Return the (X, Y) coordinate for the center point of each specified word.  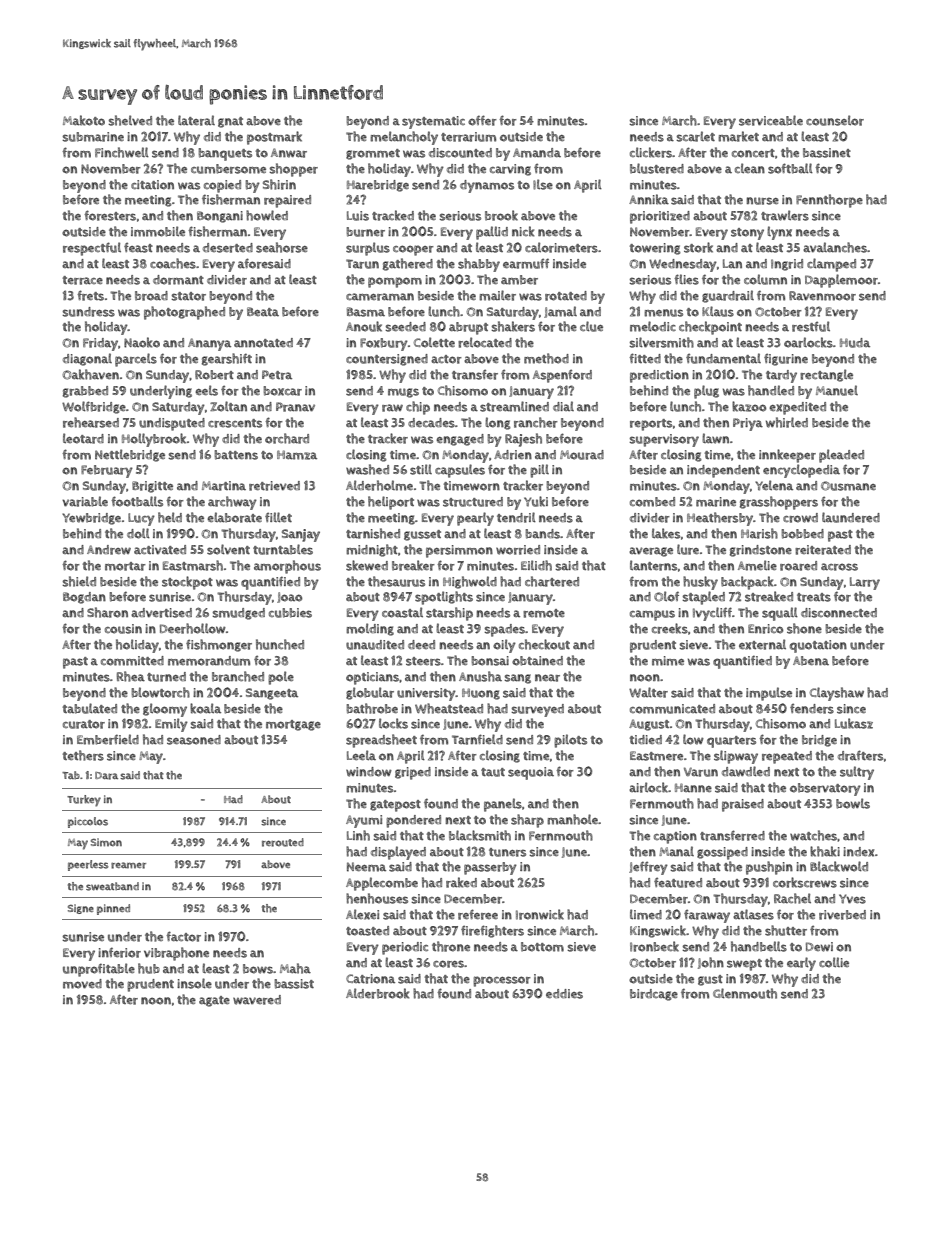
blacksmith (480, 835)
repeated (787, 757)
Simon (106, 842)
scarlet (695, 136)
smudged (238, 614)
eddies (564, 994)
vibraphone (176, 954)
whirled (787, 422)
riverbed (842, 915)
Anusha (480, 676)
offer (482, 120)
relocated (485, 342)
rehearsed (91, 422)
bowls (853, 803)
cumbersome (228, 169)
